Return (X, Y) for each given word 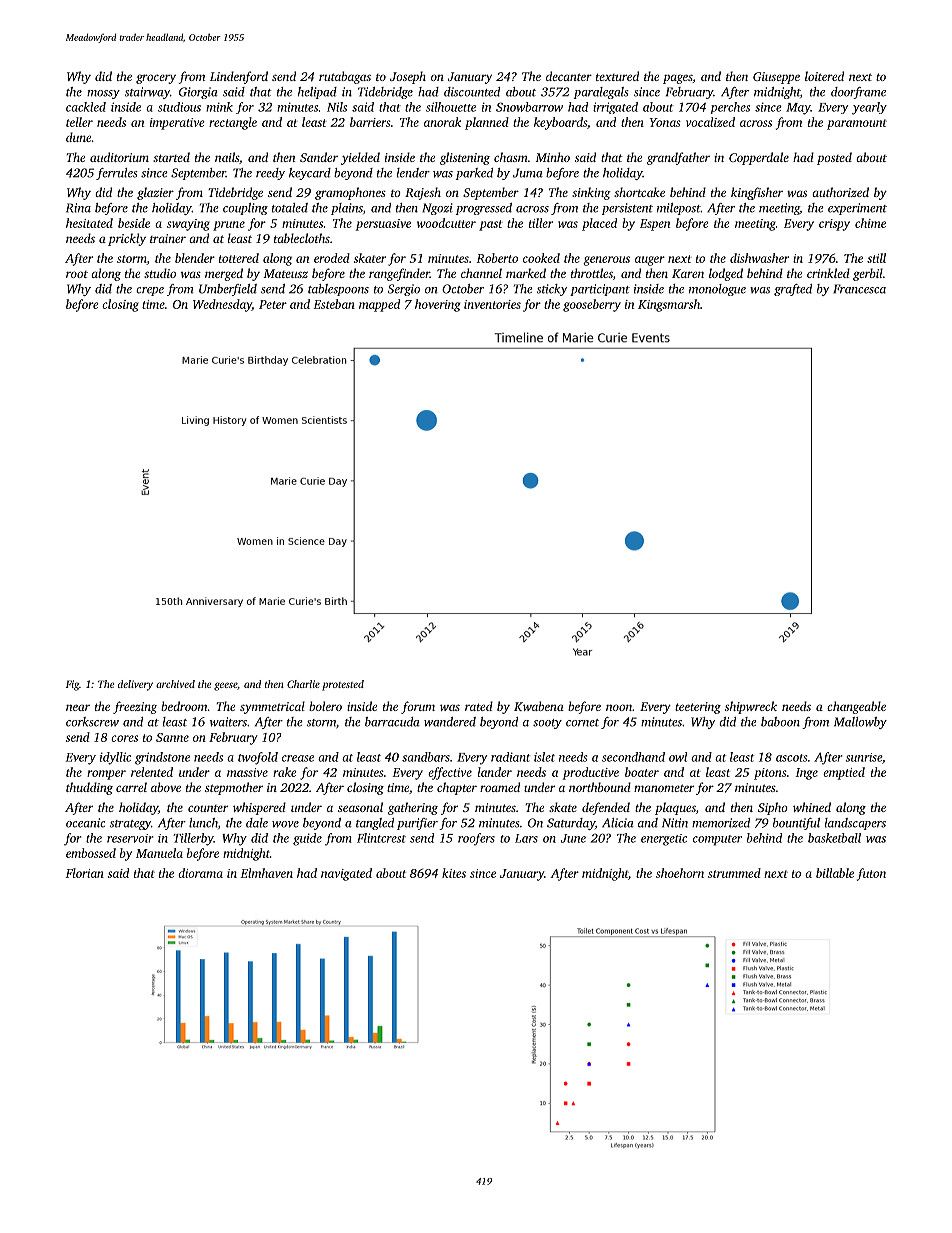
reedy (270, 174)
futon (871, 874)
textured (617, 76)
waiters (228, 722)
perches (730, 108)
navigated (346, 874)
